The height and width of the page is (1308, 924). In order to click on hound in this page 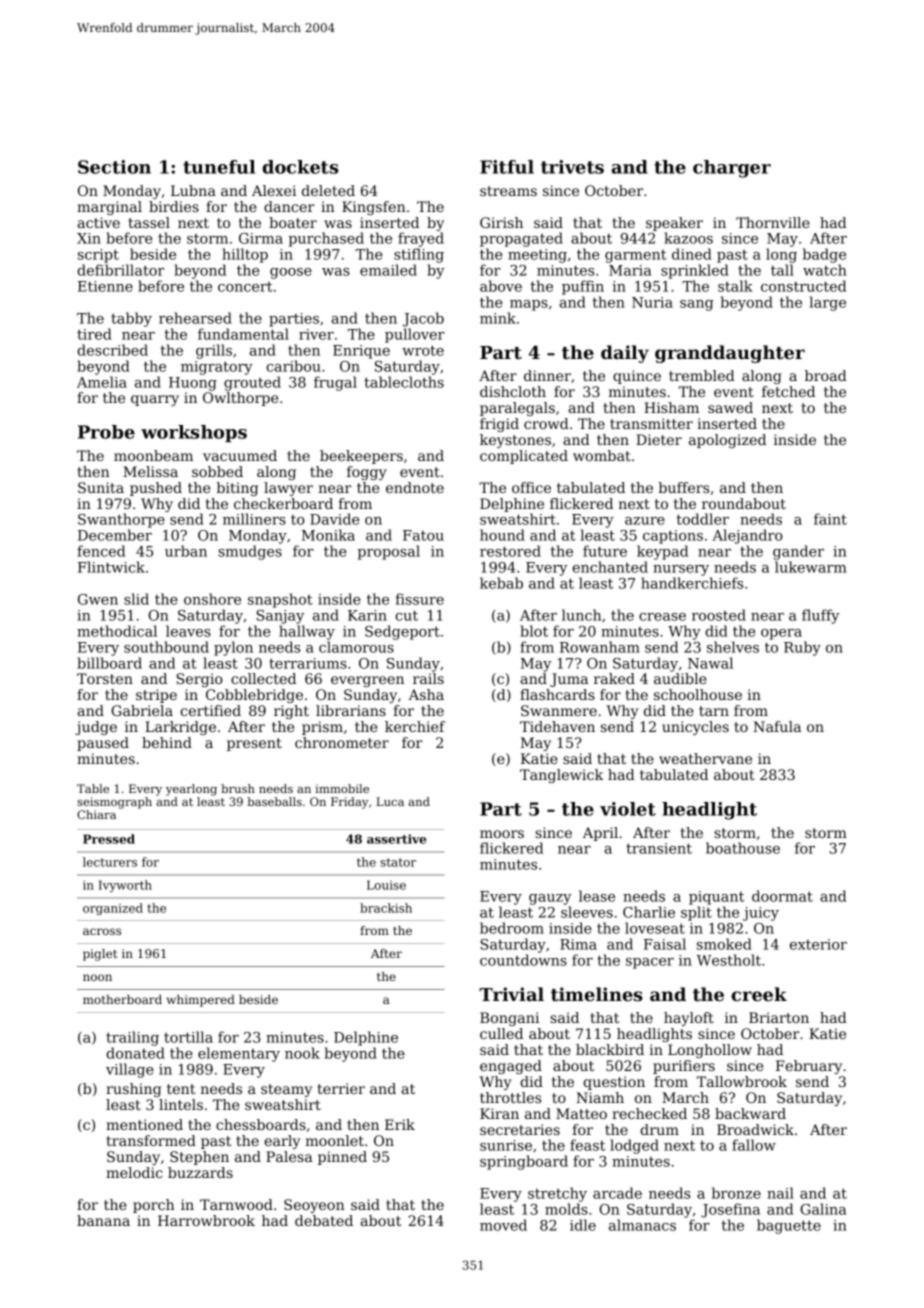, I will do `click(502, 535)`.
